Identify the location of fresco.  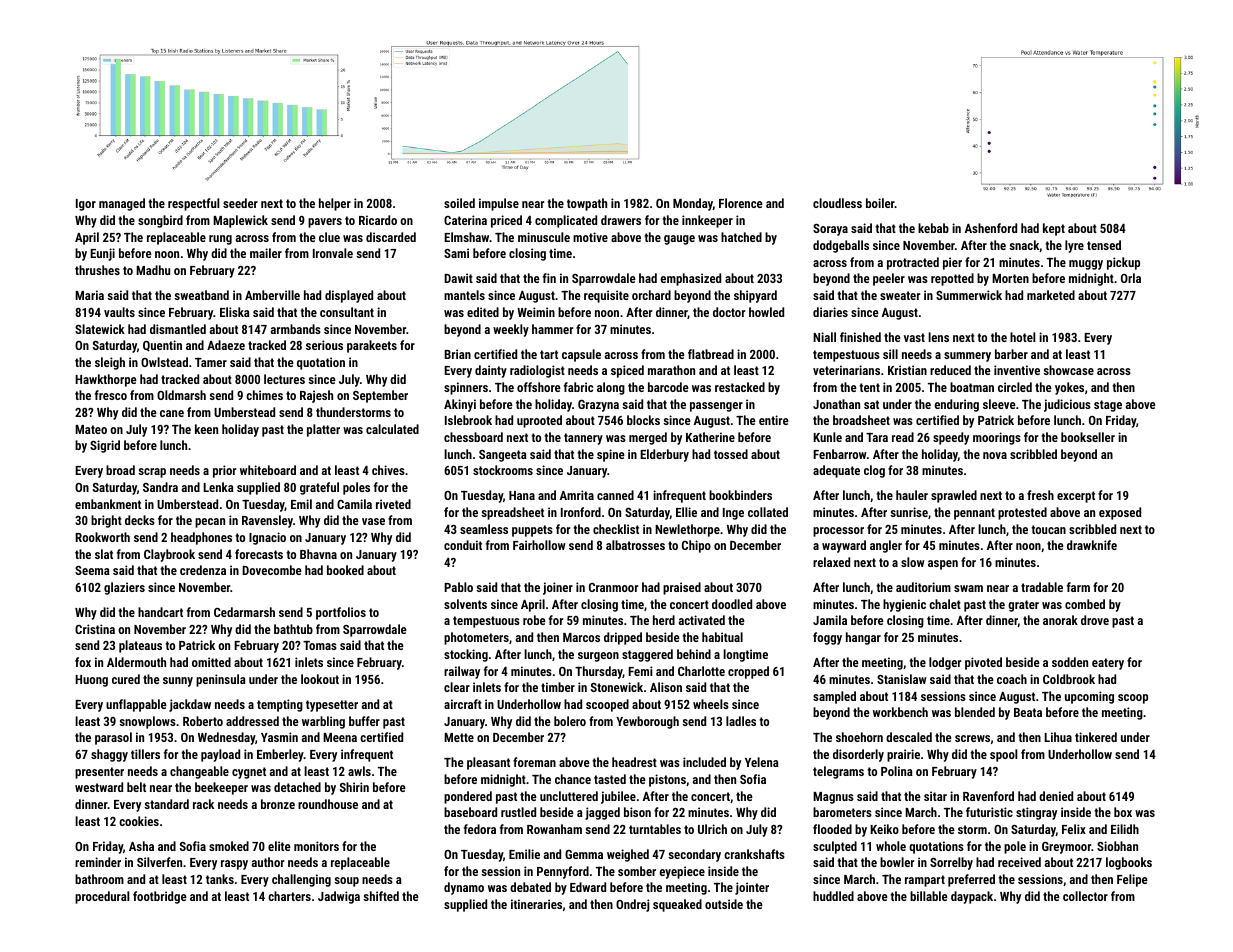
(111, 395).
